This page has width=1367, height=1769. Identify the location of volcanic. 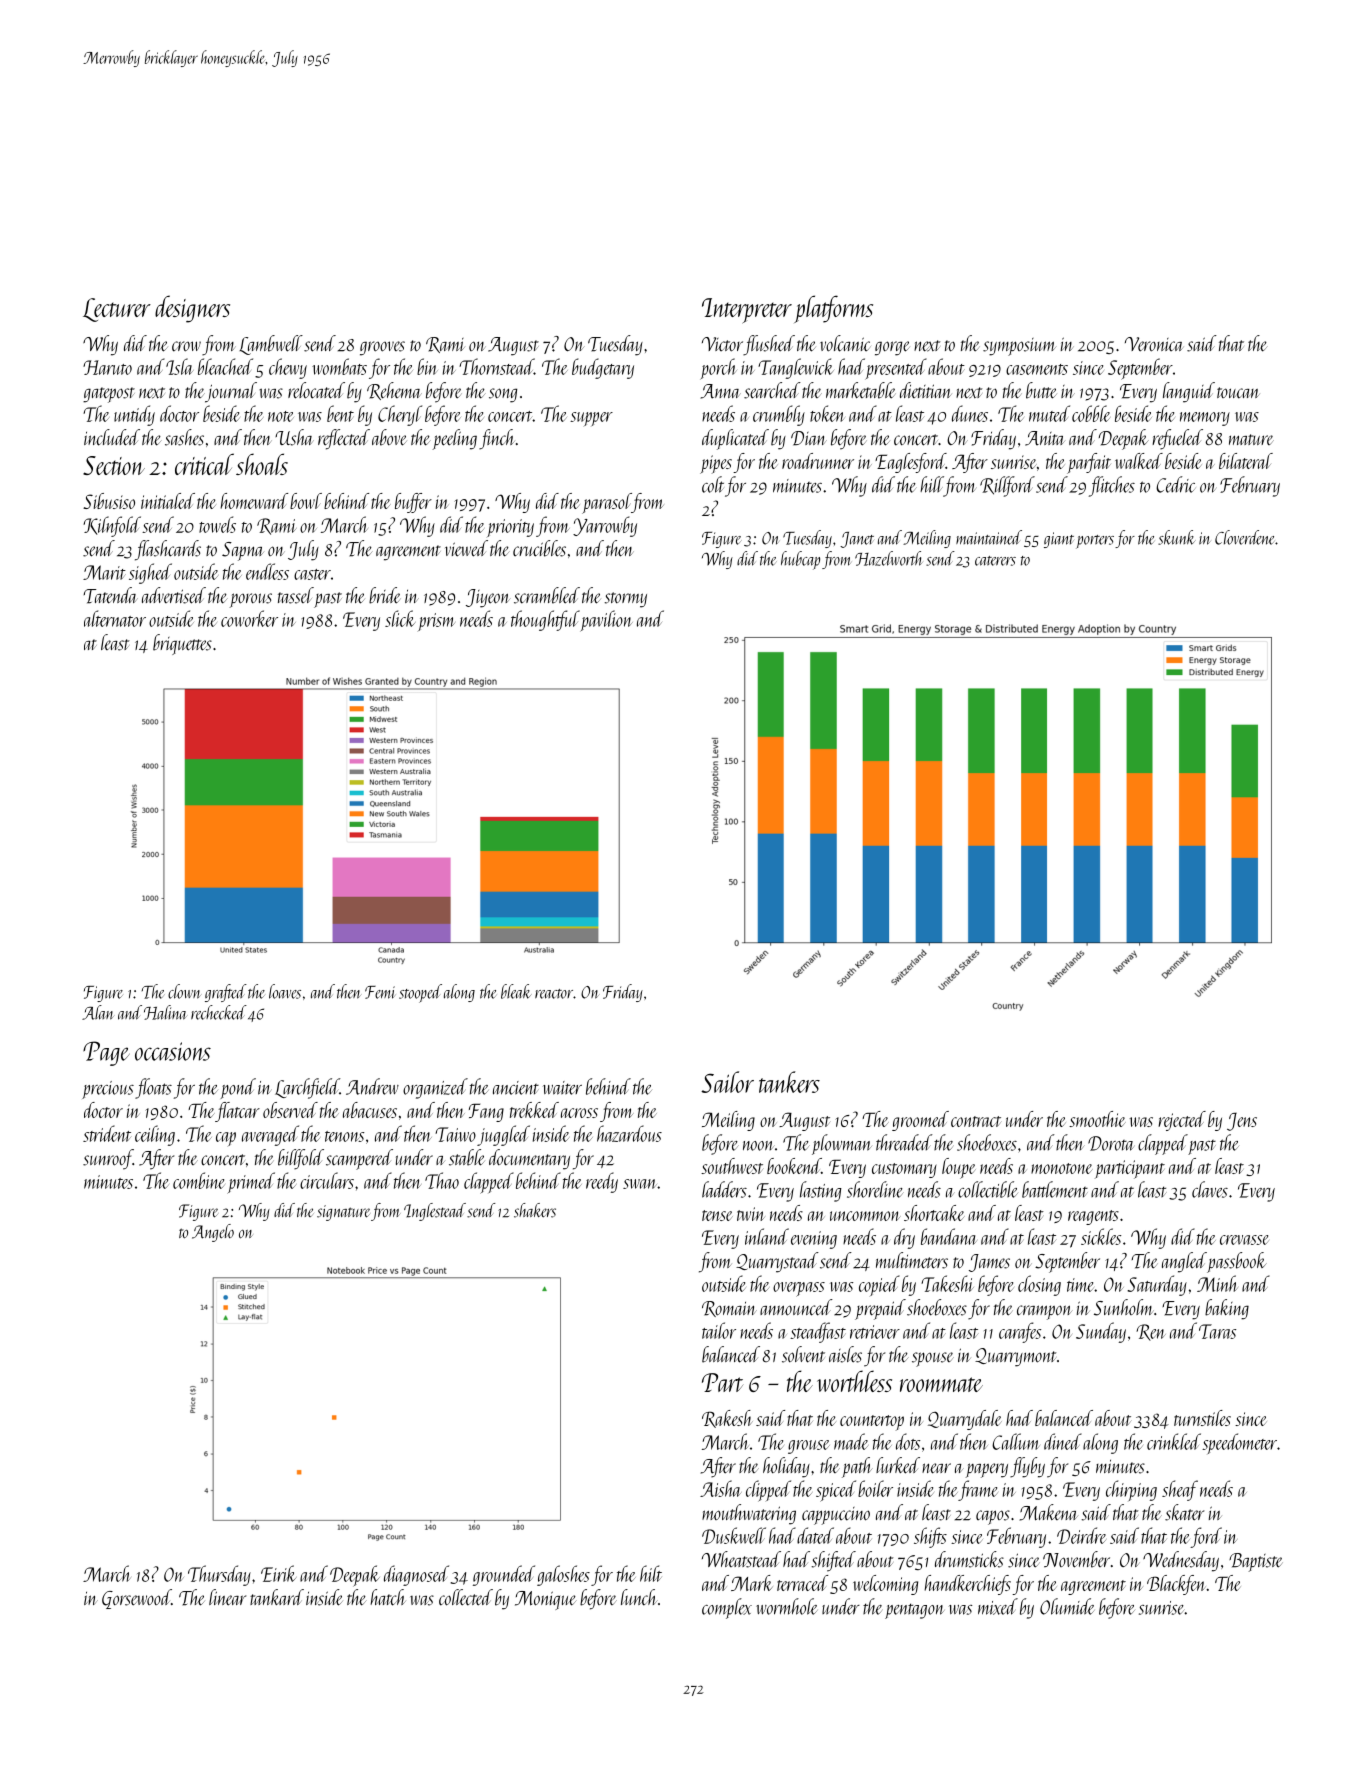
(845, 343).
